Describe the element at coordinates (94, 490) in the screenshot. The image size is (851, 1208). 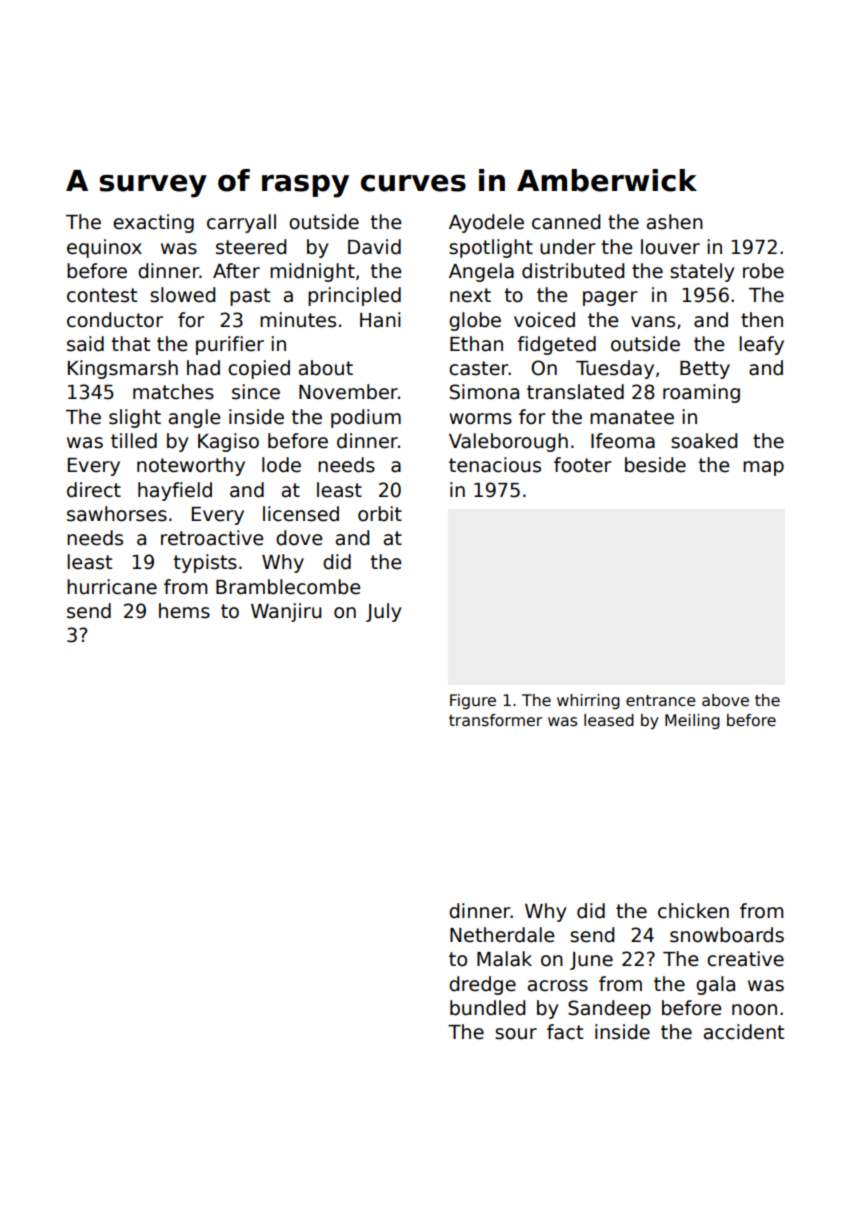
I see `direct` at that location.
